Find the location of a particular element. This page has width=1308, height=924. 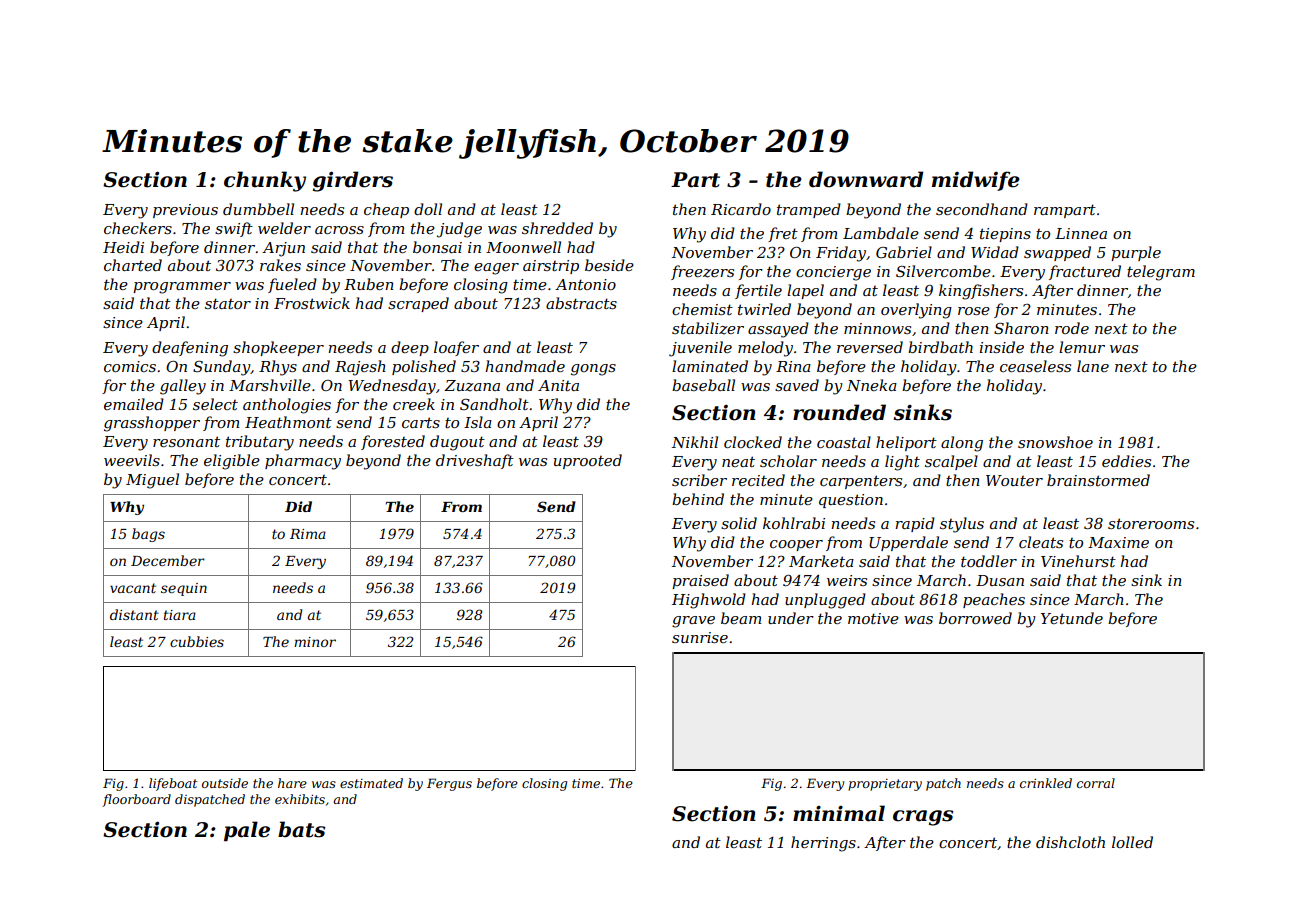

assayed is located at coordinates (778, 330).
